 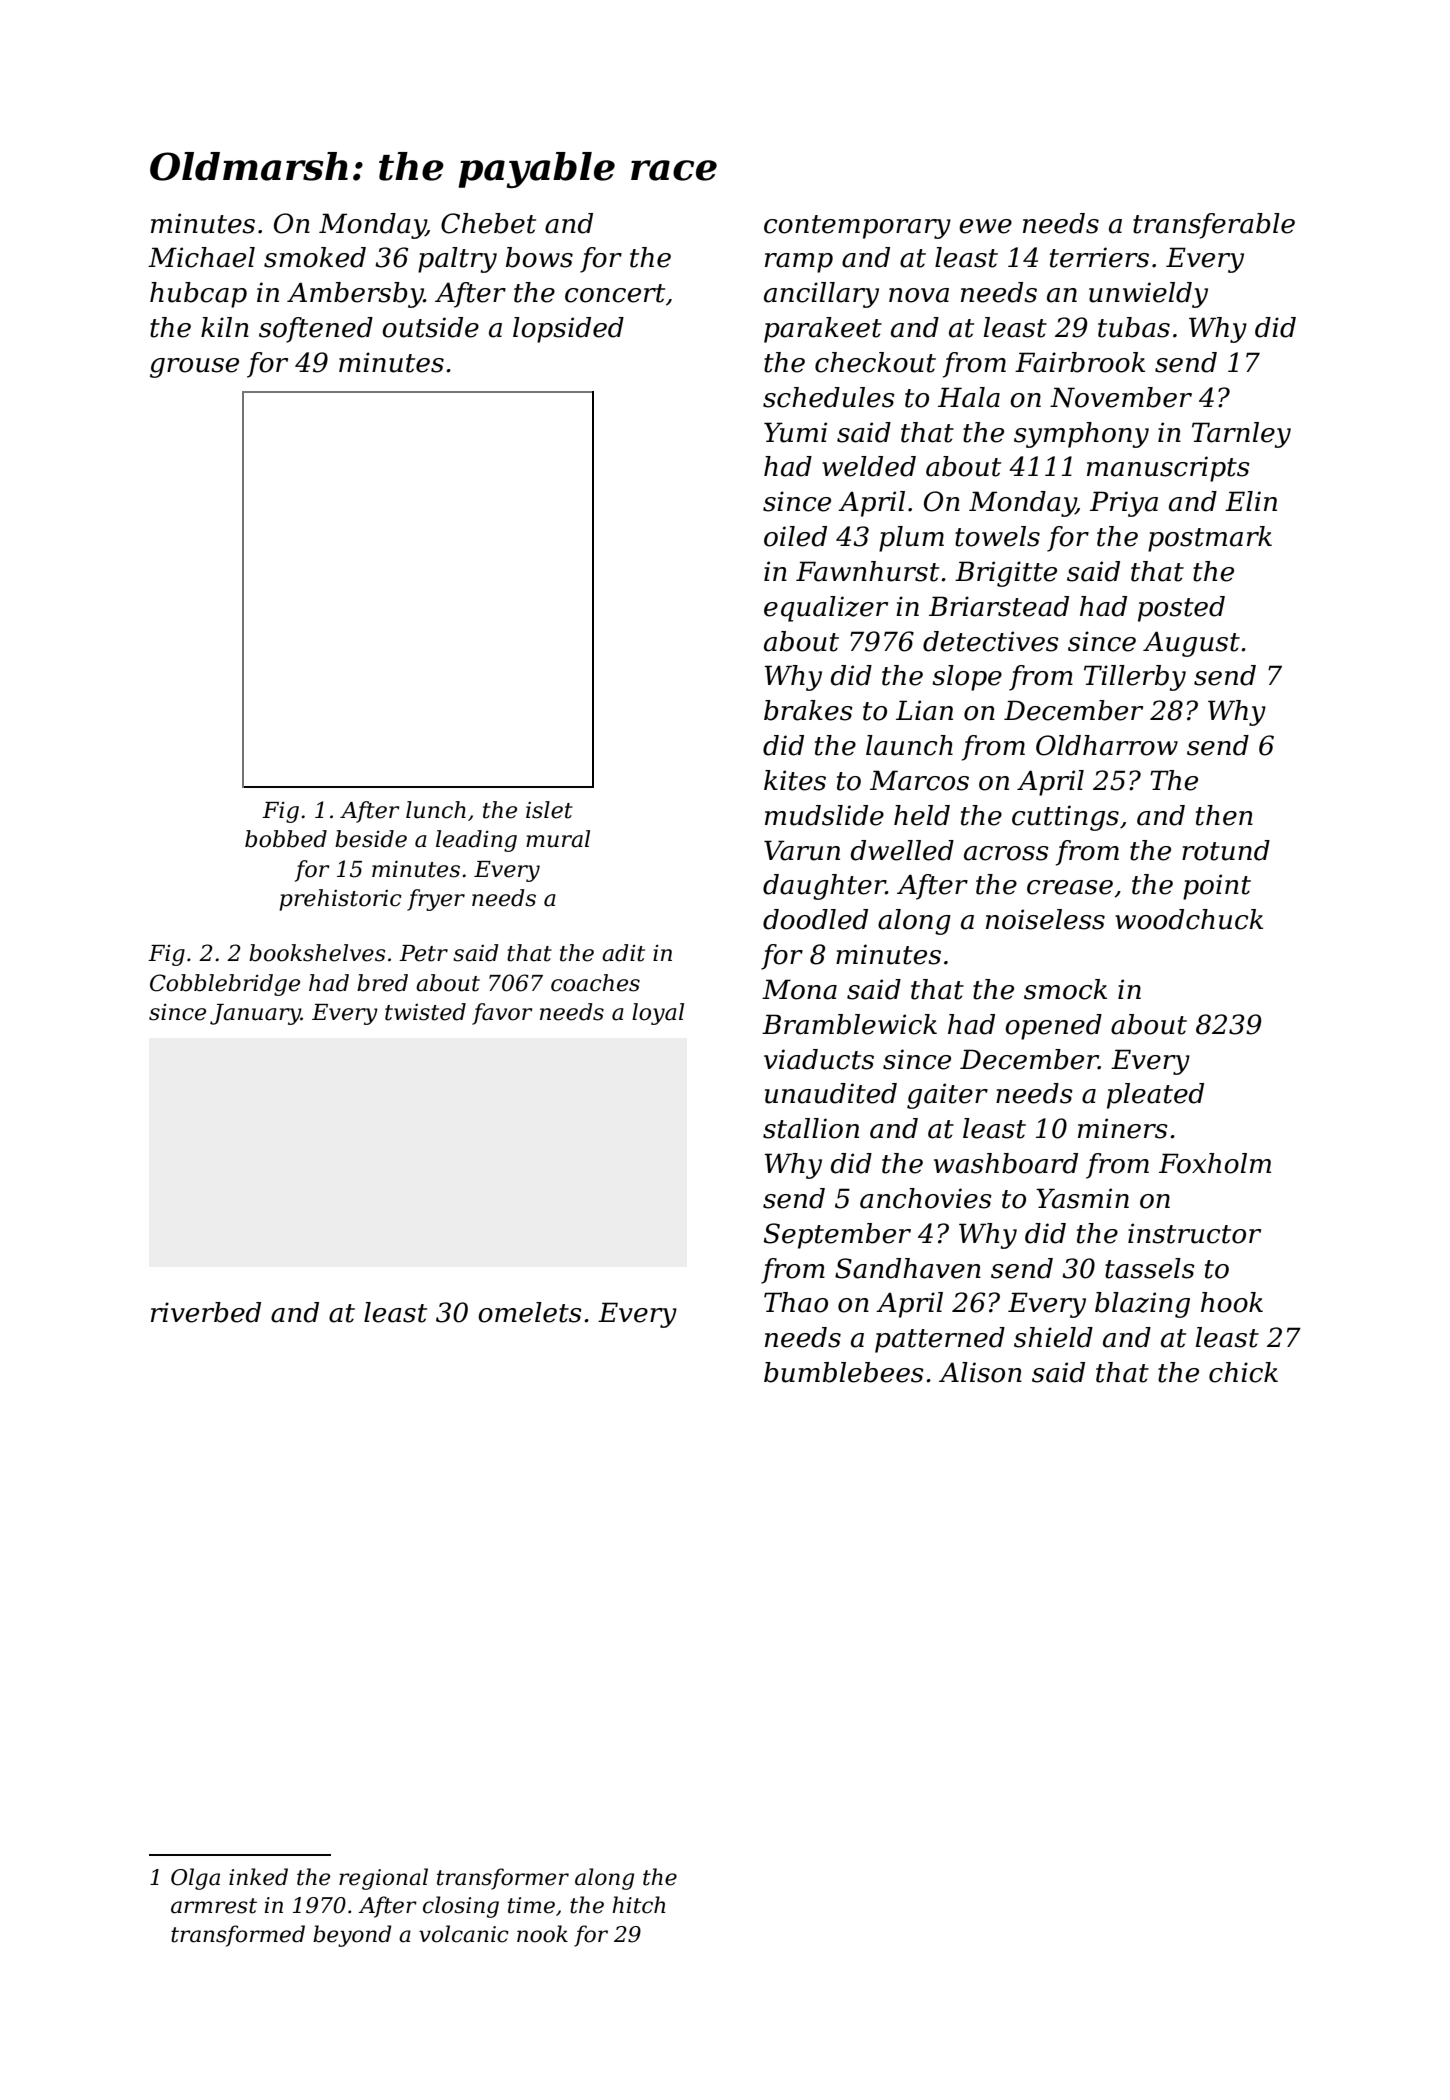 What do you see at coordinates (980, 1372) in the screenshot?
I see `Alison` at bounding box center [980, 1372].
